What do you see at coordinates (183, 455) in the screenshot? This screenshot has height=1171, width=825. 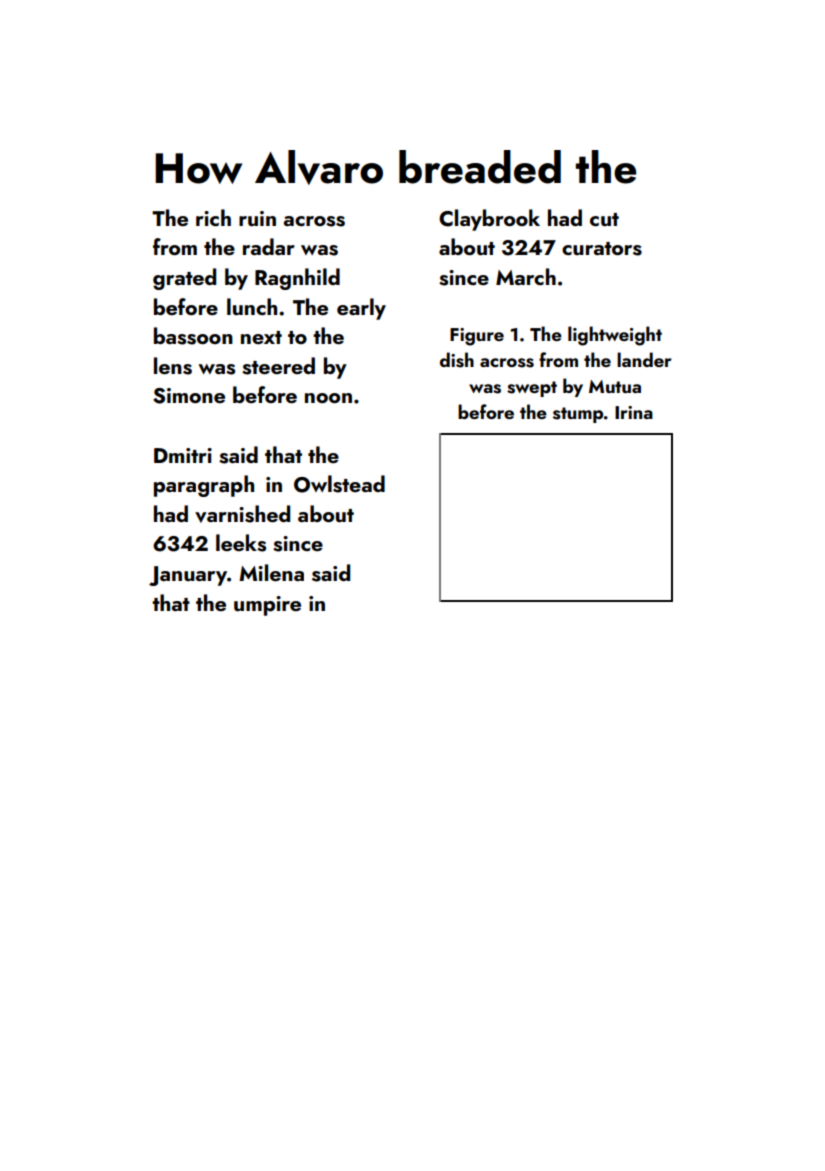 I see `Dmitri` at bounding box center [183, 455].
